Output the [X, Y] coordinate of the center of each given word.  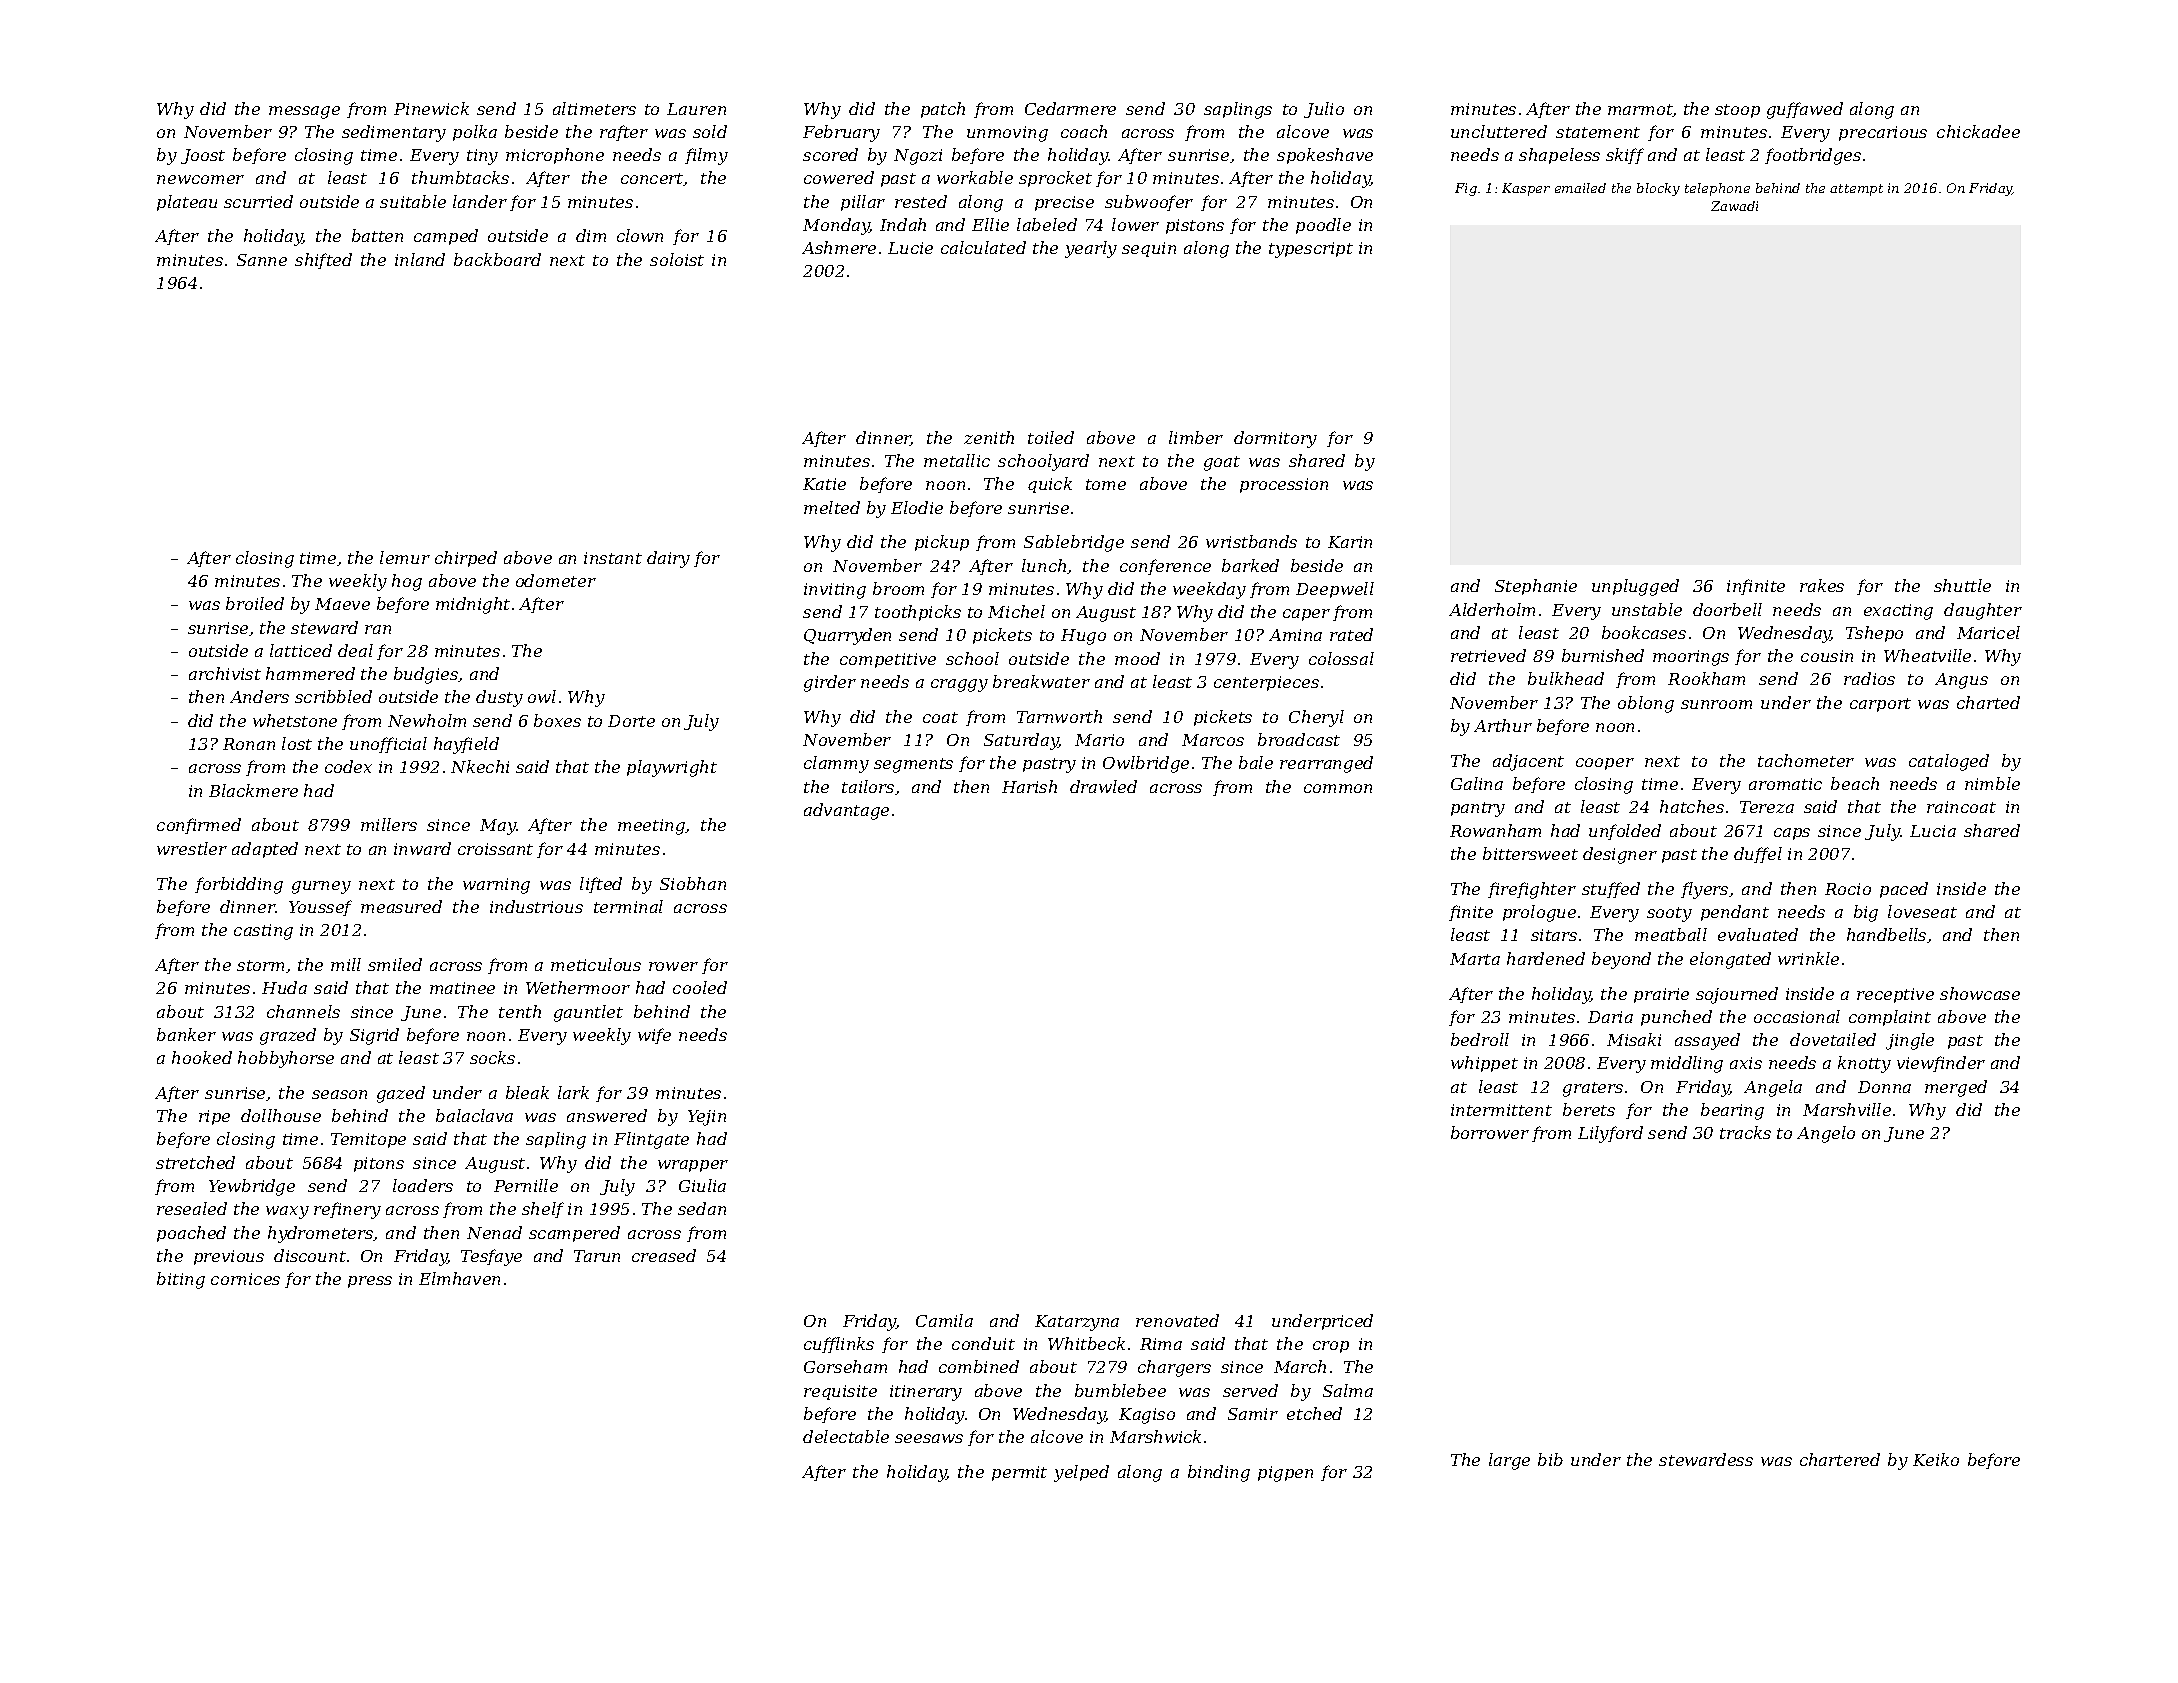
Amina [1295, 635]
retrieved [1488, 655]
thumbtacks [460, 177]
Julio [1324, 110]
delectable [846, 1436]
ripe [214, 1117]
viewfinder [1941, 1064]
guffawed [1805, 110]
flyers [1704, 890]
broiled [255, 603]
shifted [323, 261]
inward [422, 848]
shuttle [1962, 585]
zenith [989, 437]
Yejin [707, 1118]
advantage [846, 811]
